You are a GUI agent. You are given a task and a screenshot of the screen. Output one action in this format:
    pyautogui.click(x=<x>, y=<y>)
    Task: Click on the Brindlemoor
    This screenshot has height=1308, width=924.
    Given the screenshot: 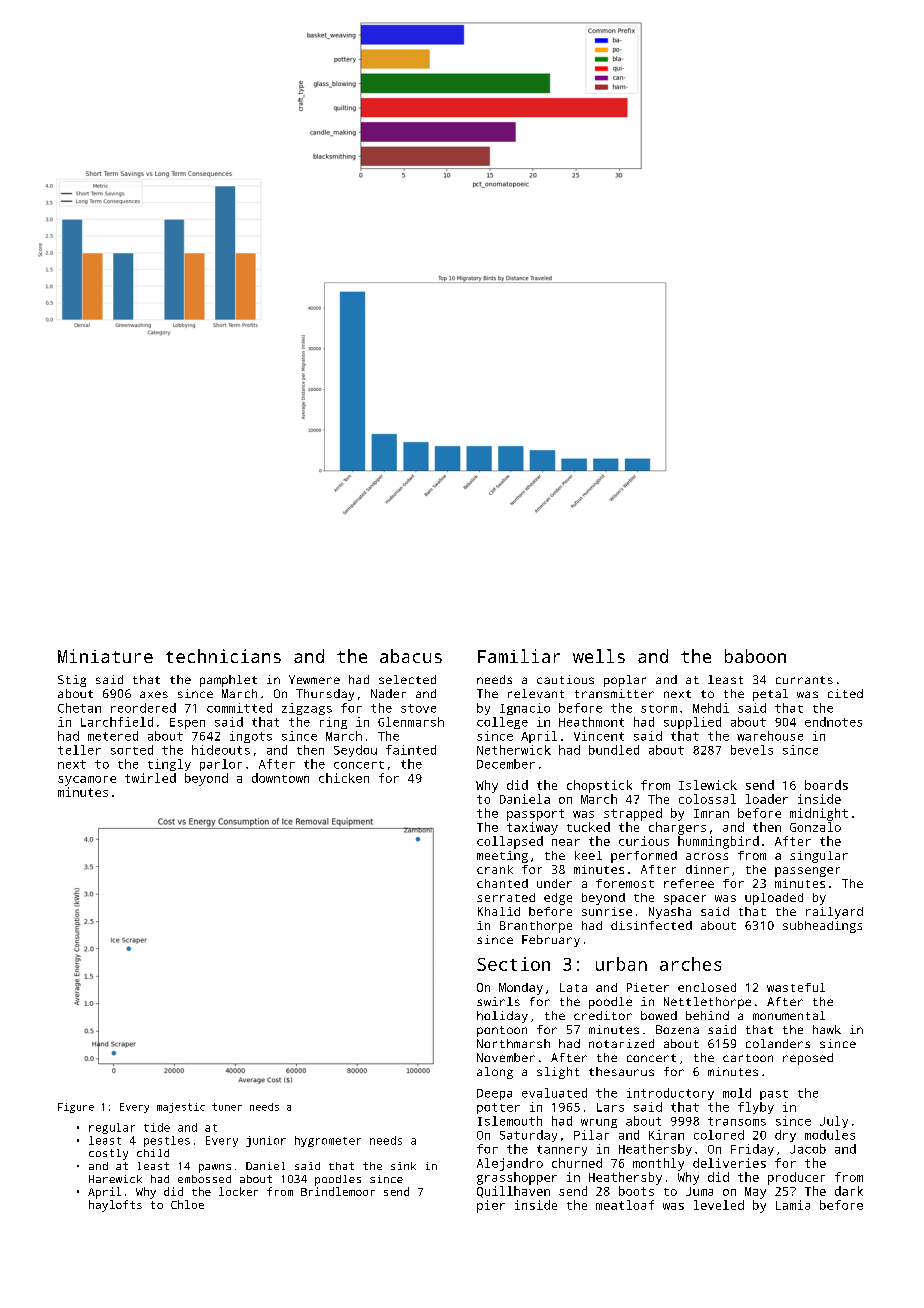 What is the action you would take?
    pyautogui.click(x=338, y=1191)
